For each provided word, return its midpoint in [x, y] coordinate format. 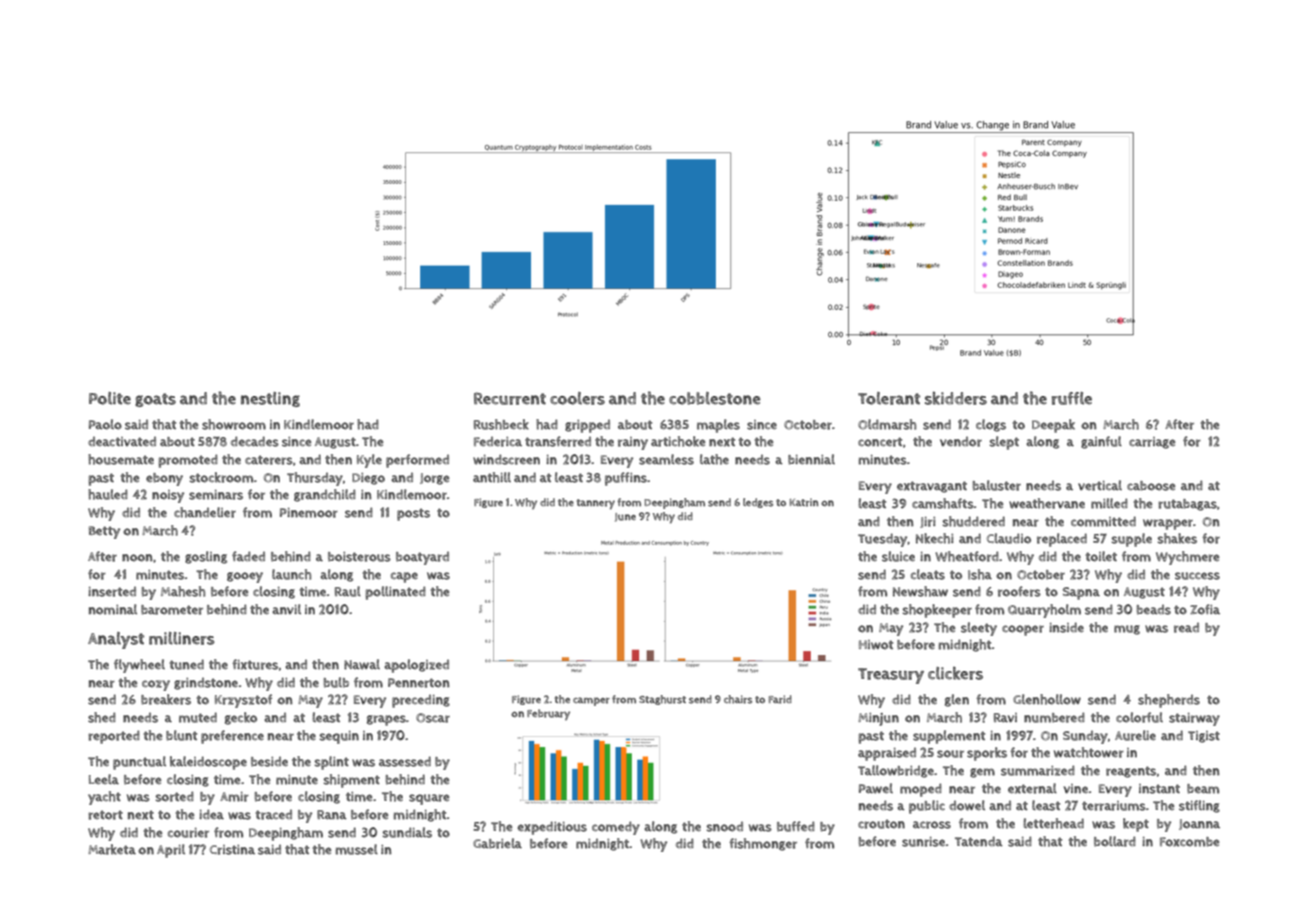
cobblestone [715, 398]
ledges [758, 503]
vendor [961, 441]
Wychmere [1188, 558]
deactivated [122, 441]
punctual [139, 763]
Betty [104, 532]
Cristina [232, 850]
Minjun [878, 719]
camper [591, 701]
